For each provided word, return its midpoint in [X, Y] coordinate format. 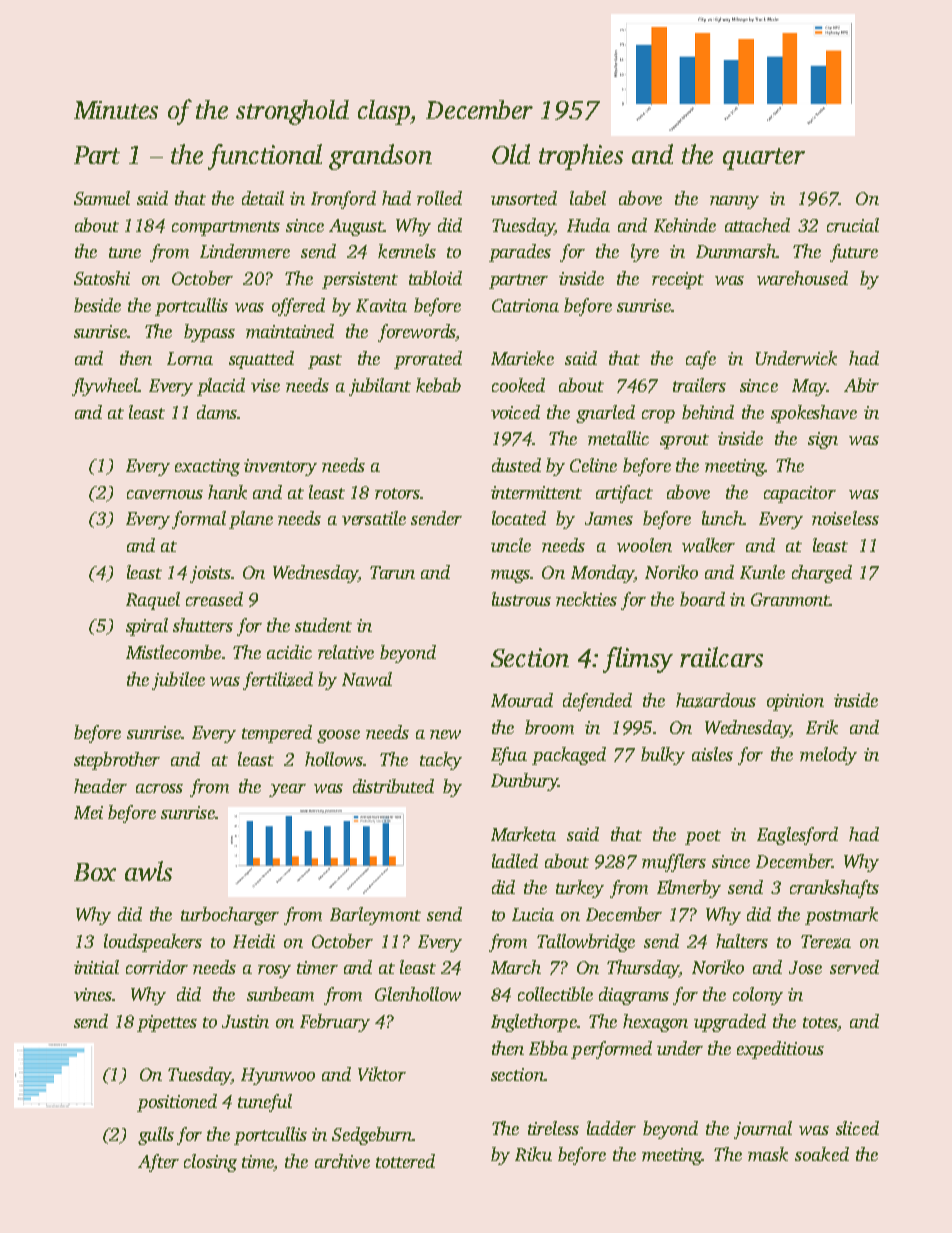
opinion [795, 702]
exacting [207, 467]
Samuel [102, 198]
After [158, 1163]
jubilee [178, 681]
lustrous [521, 599]
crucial [853, 225]
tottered [405, 1161]
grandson [380, 157]
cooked [518, 385]
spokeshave [814, 414]
